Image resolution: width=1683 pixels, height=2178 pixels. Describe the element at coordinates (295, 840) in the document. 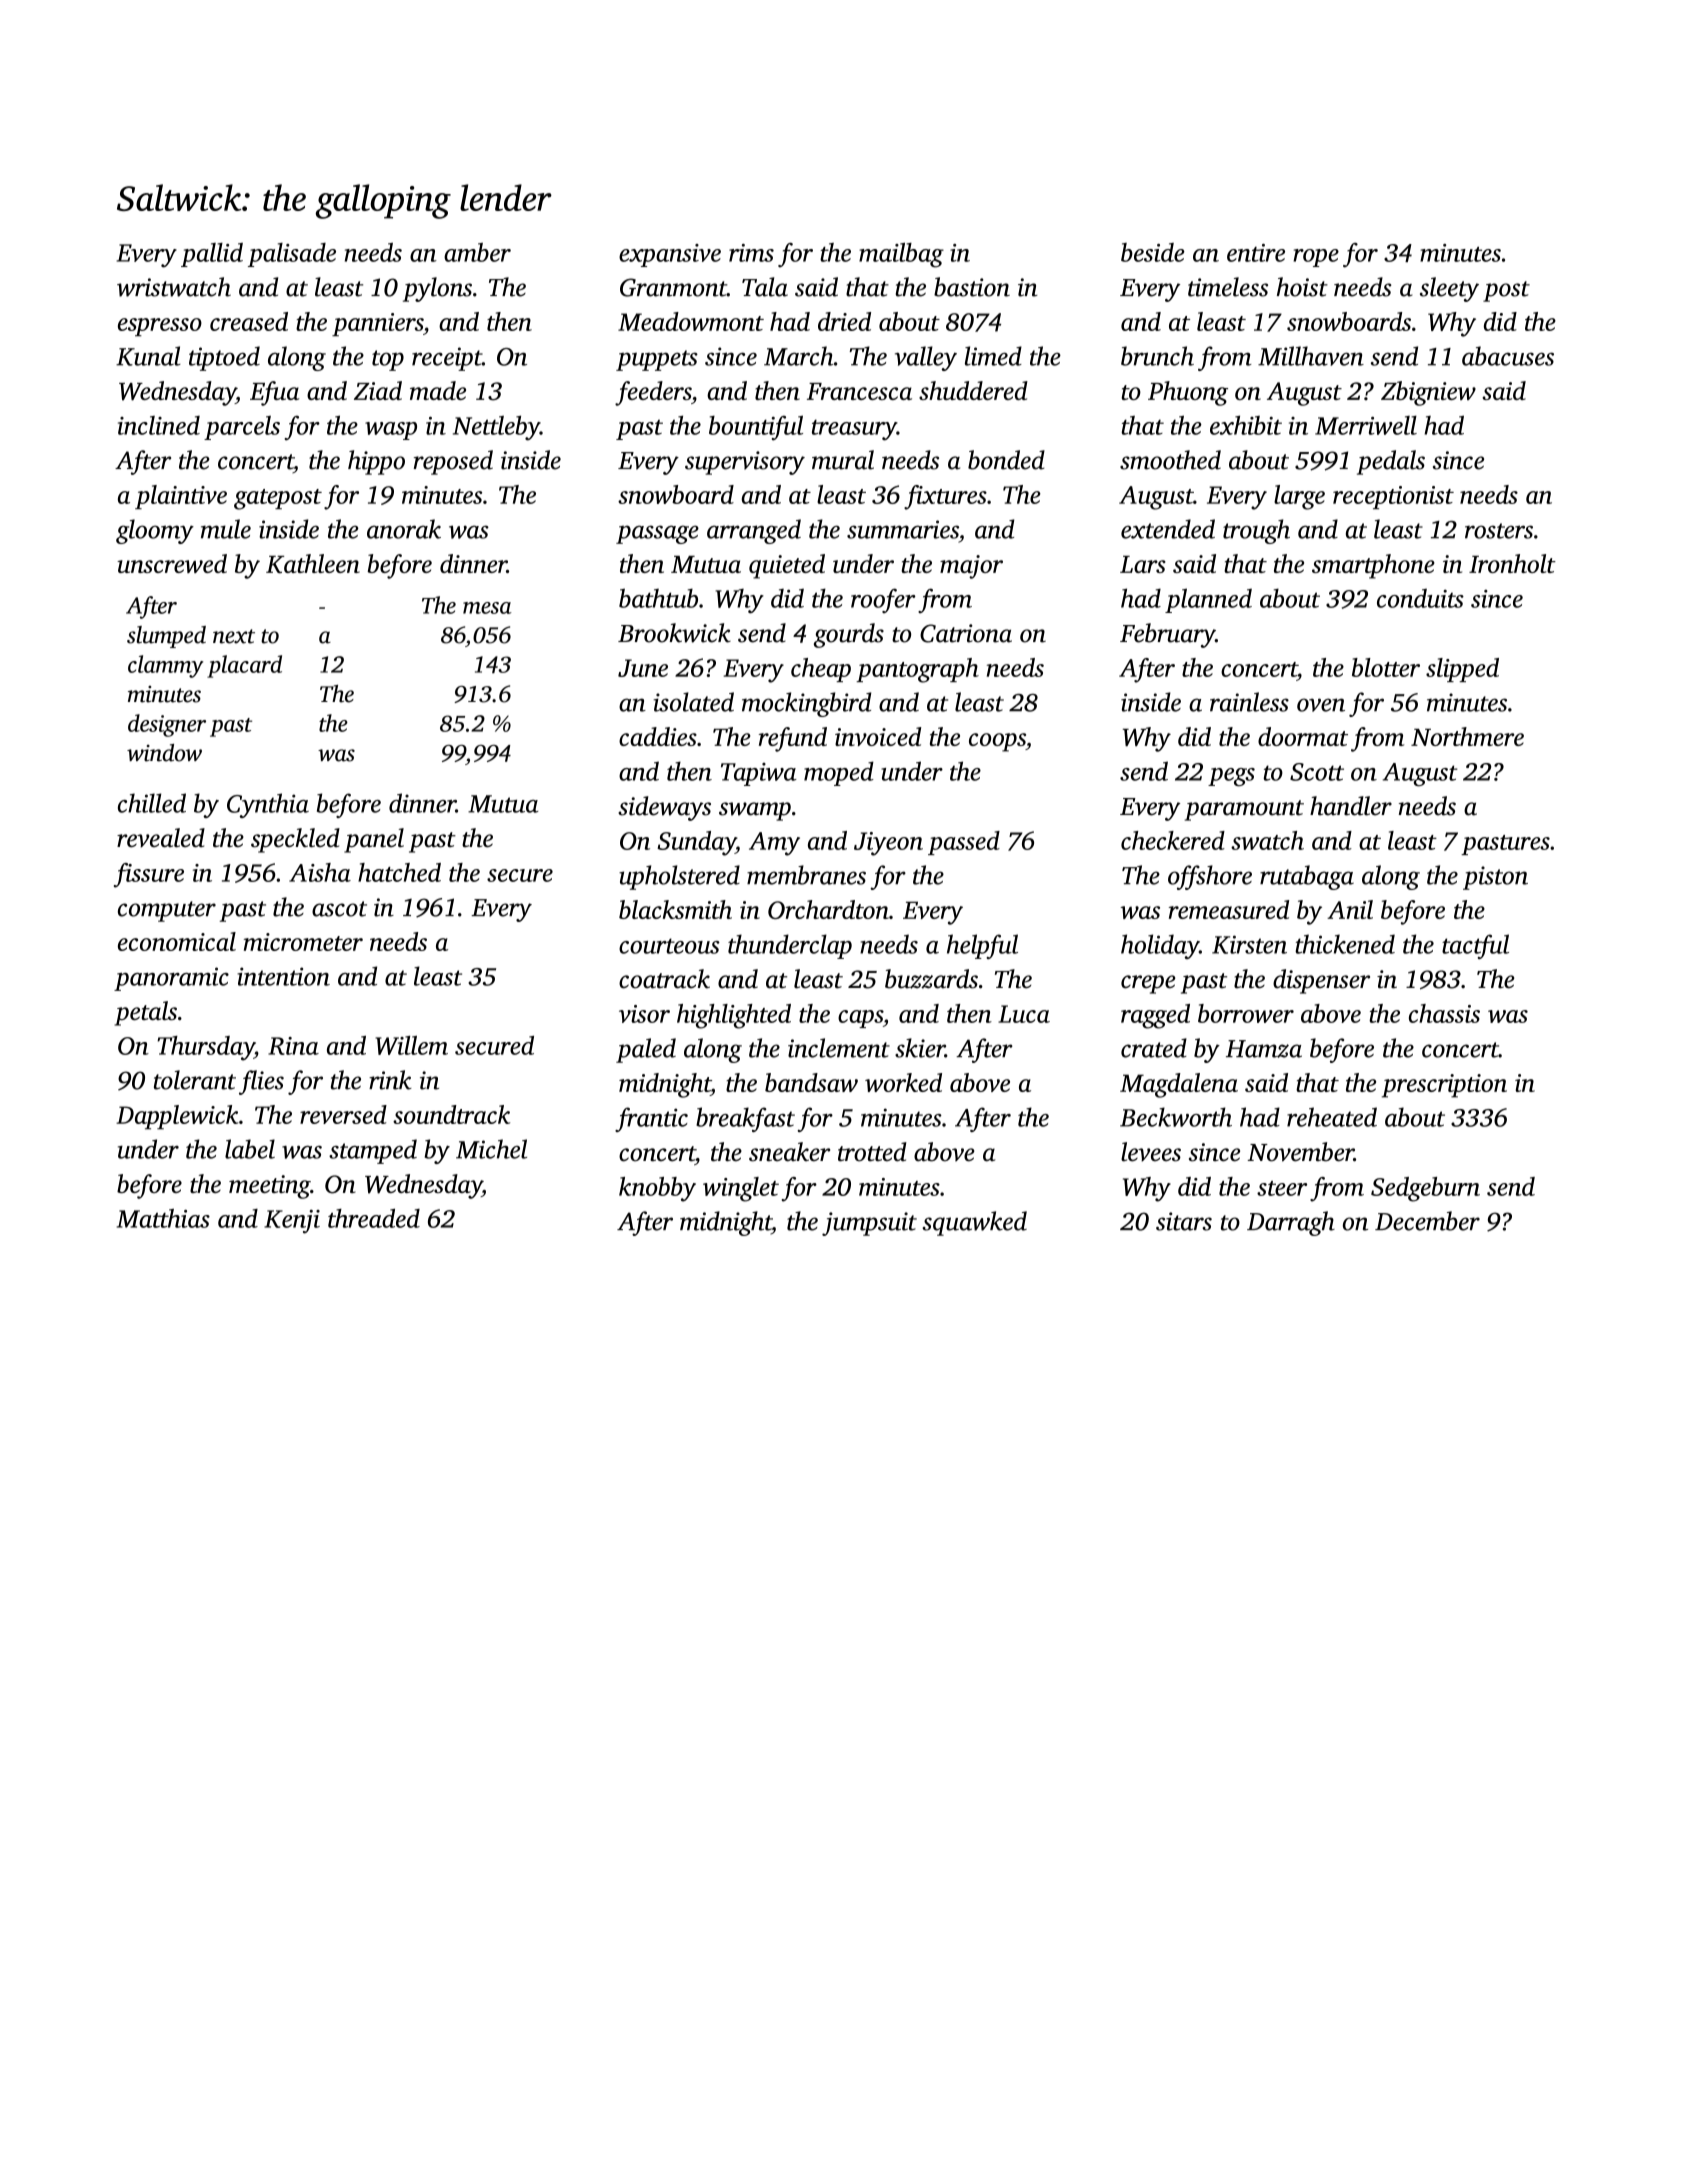

I see `speckled` at that location.
